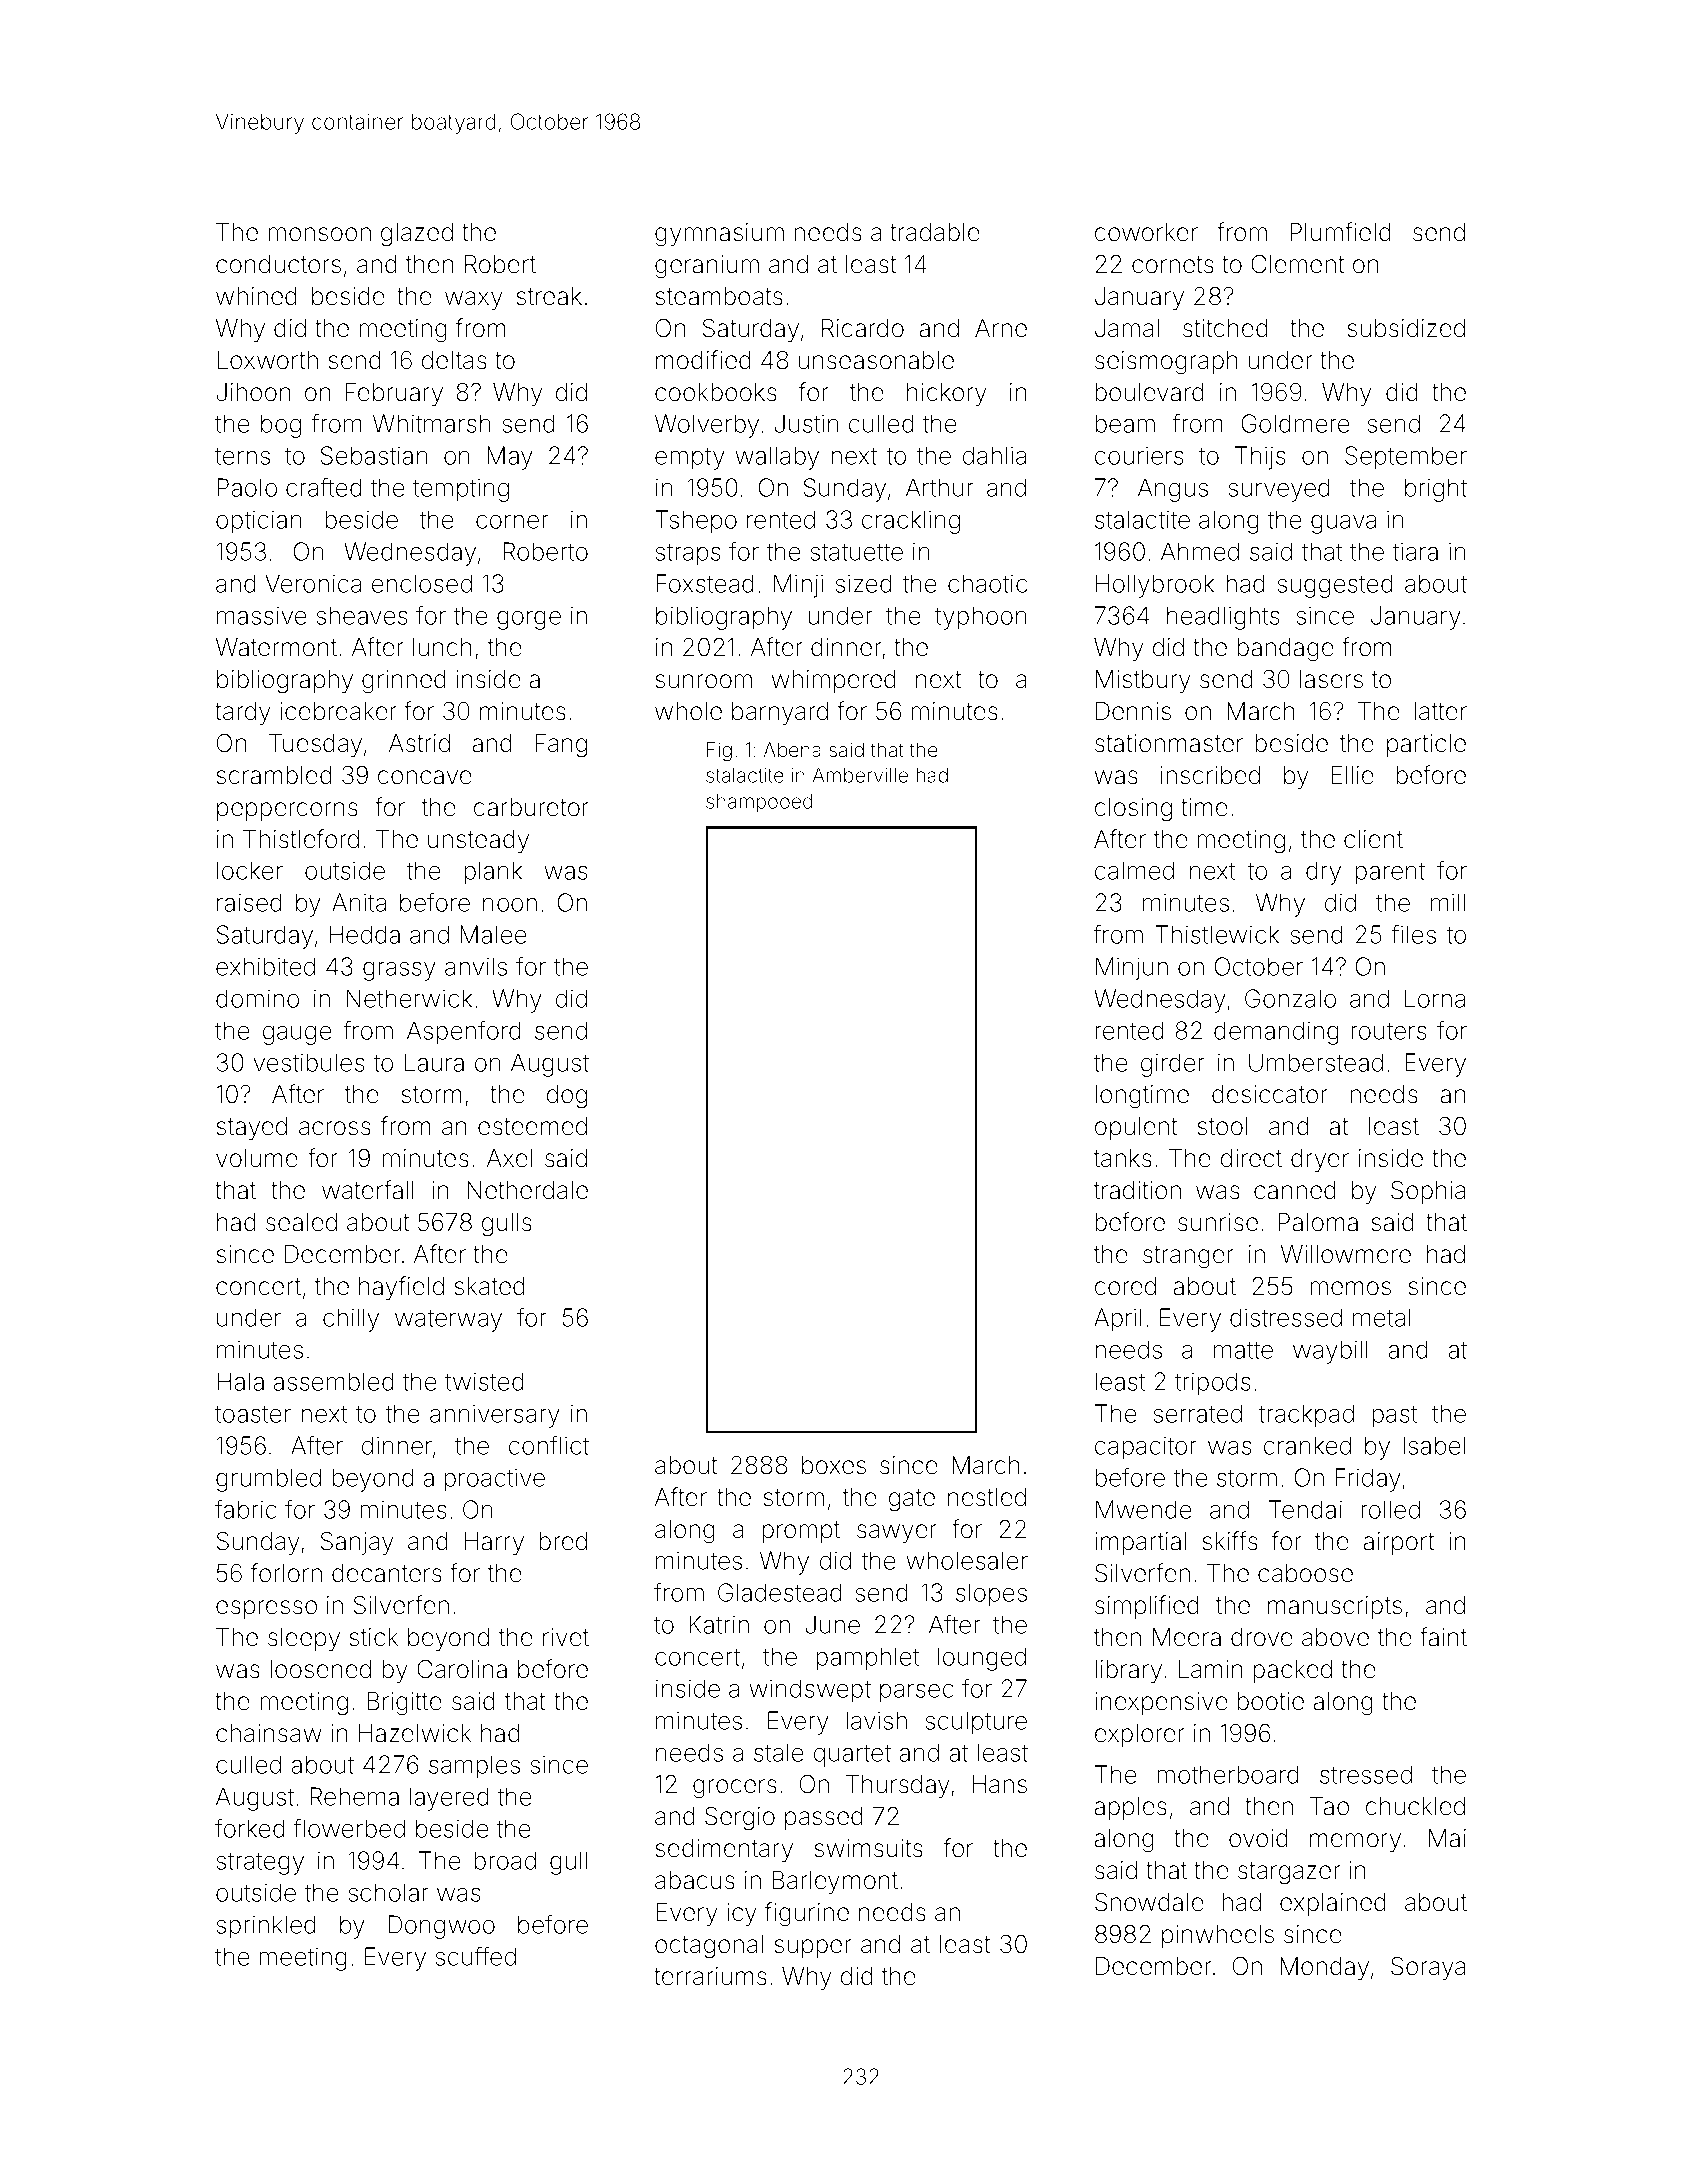 The width and height of the image is (1683, 2178). Describe the element at coordinates (417, 235) in the image. I see `glazed` at that location.
